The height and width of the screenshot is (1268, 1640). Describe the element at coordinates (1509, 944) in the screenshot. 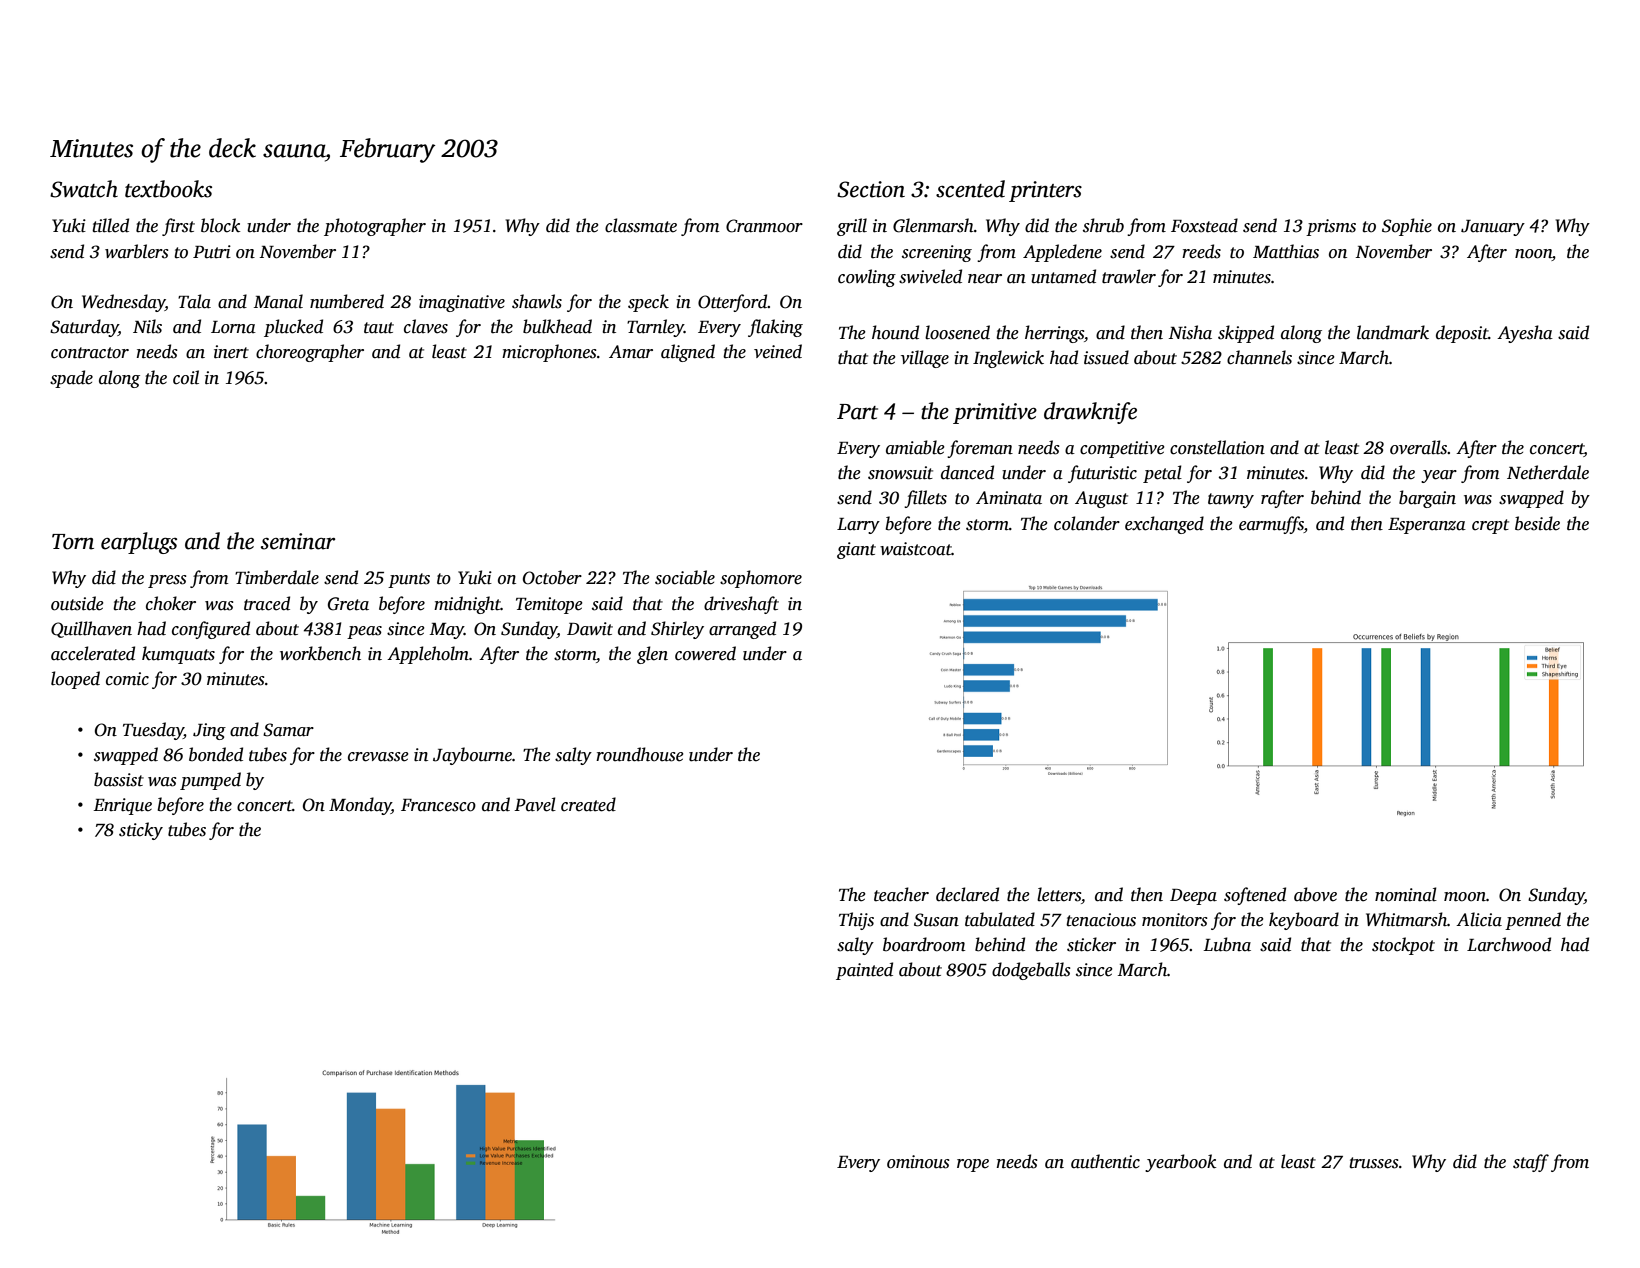

I see `Larchwood` at that location.
